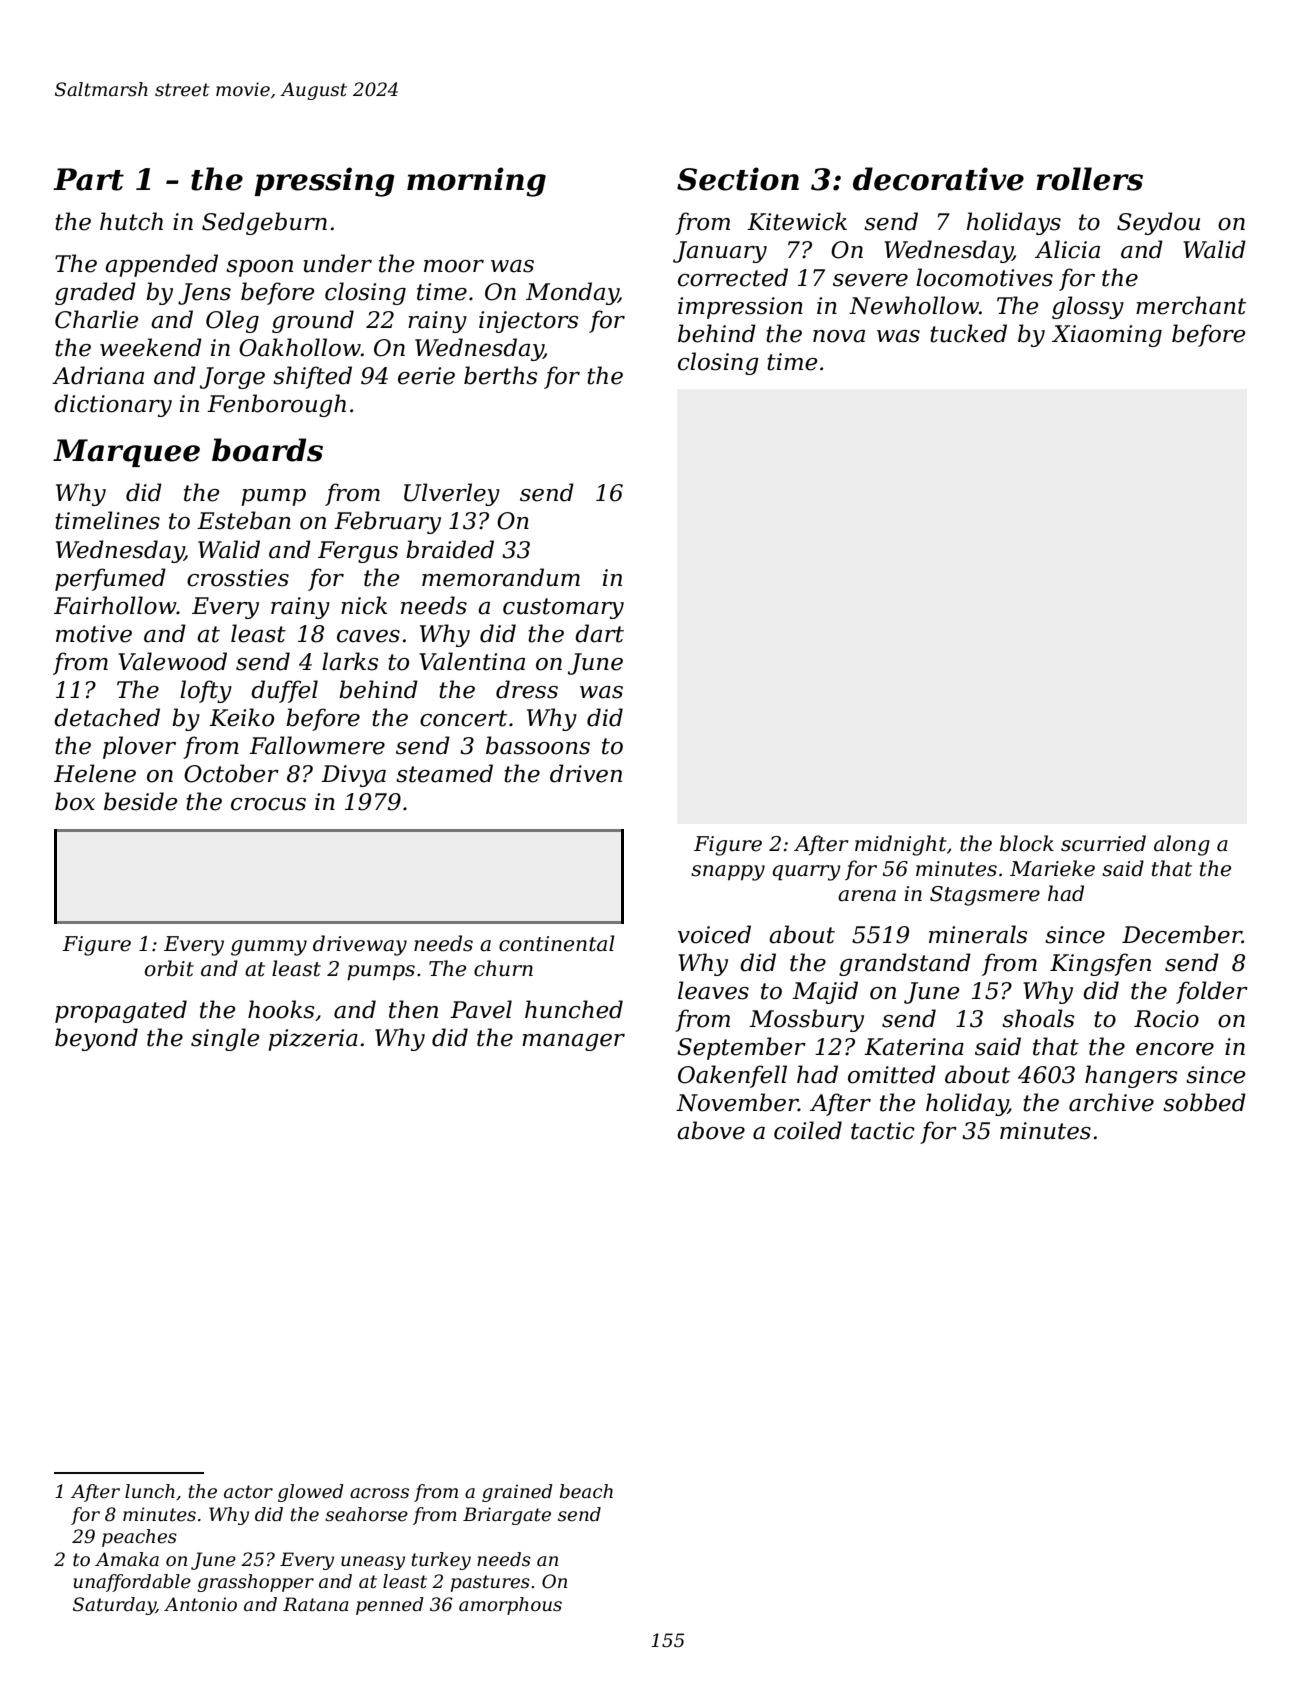  I want to click on beyond, so click(96, 1039).
